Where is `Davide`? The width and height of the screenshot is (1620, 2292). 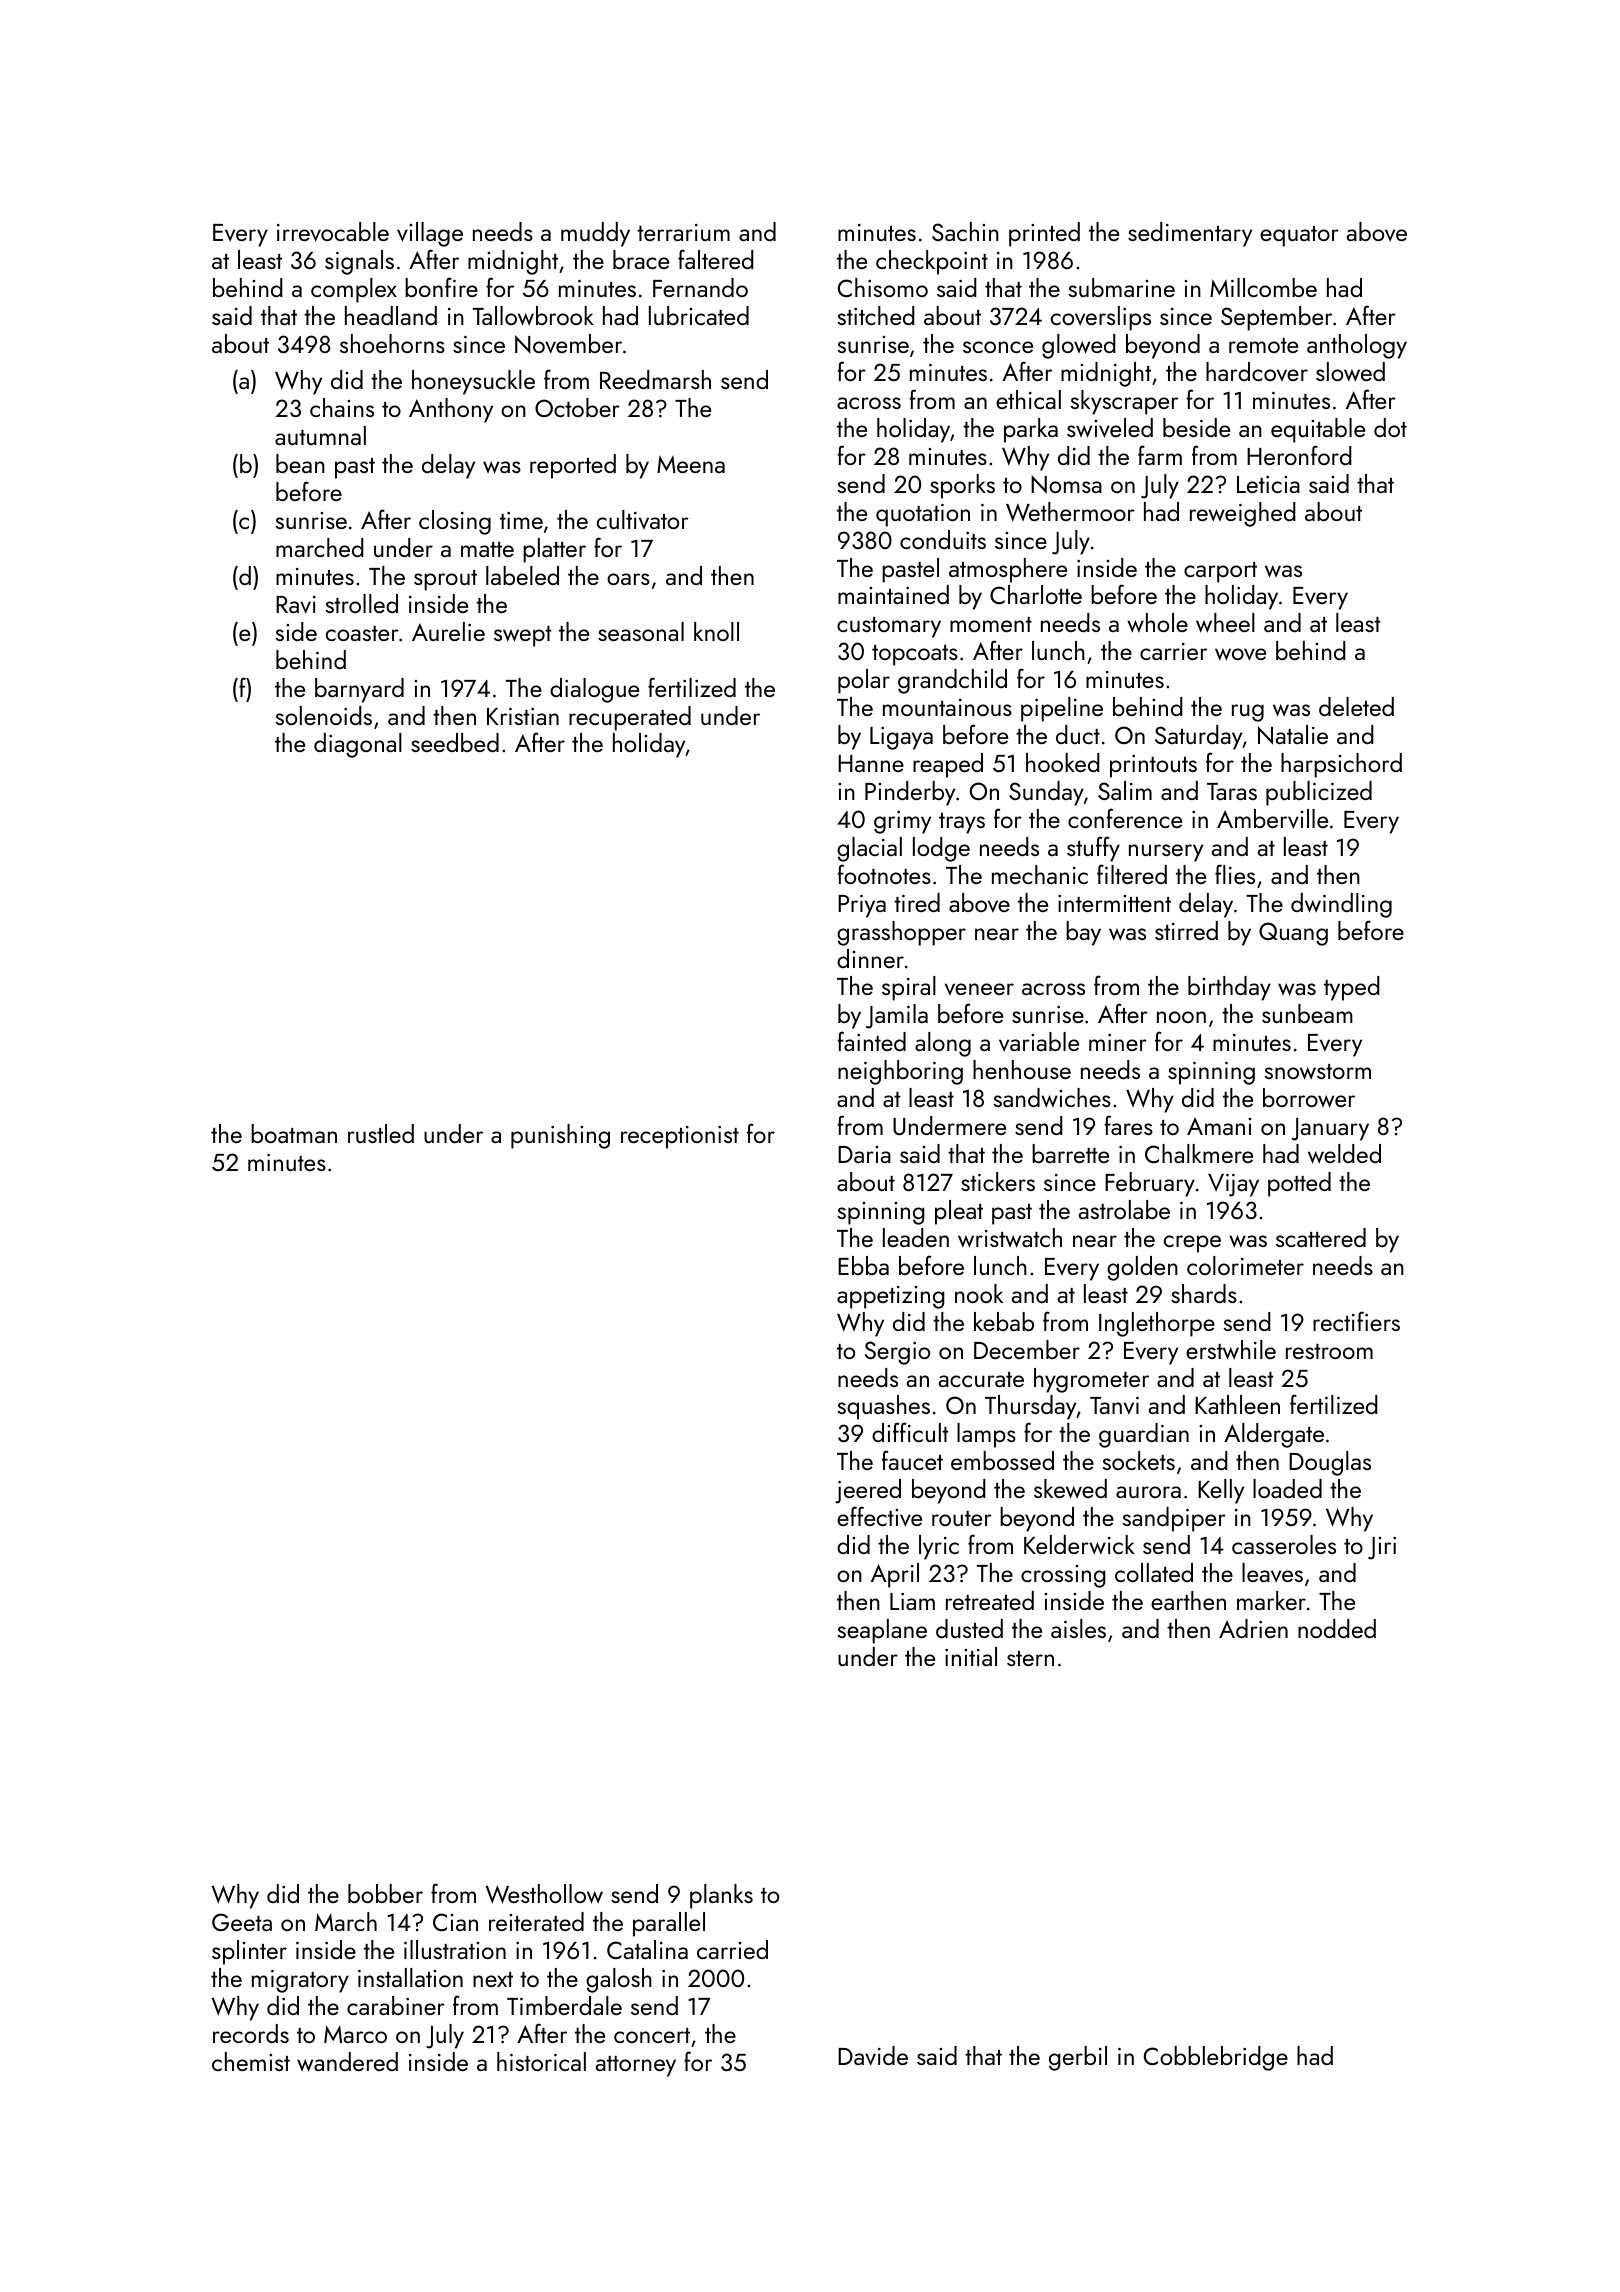 Davide is located at coordinates (873, 2056).
